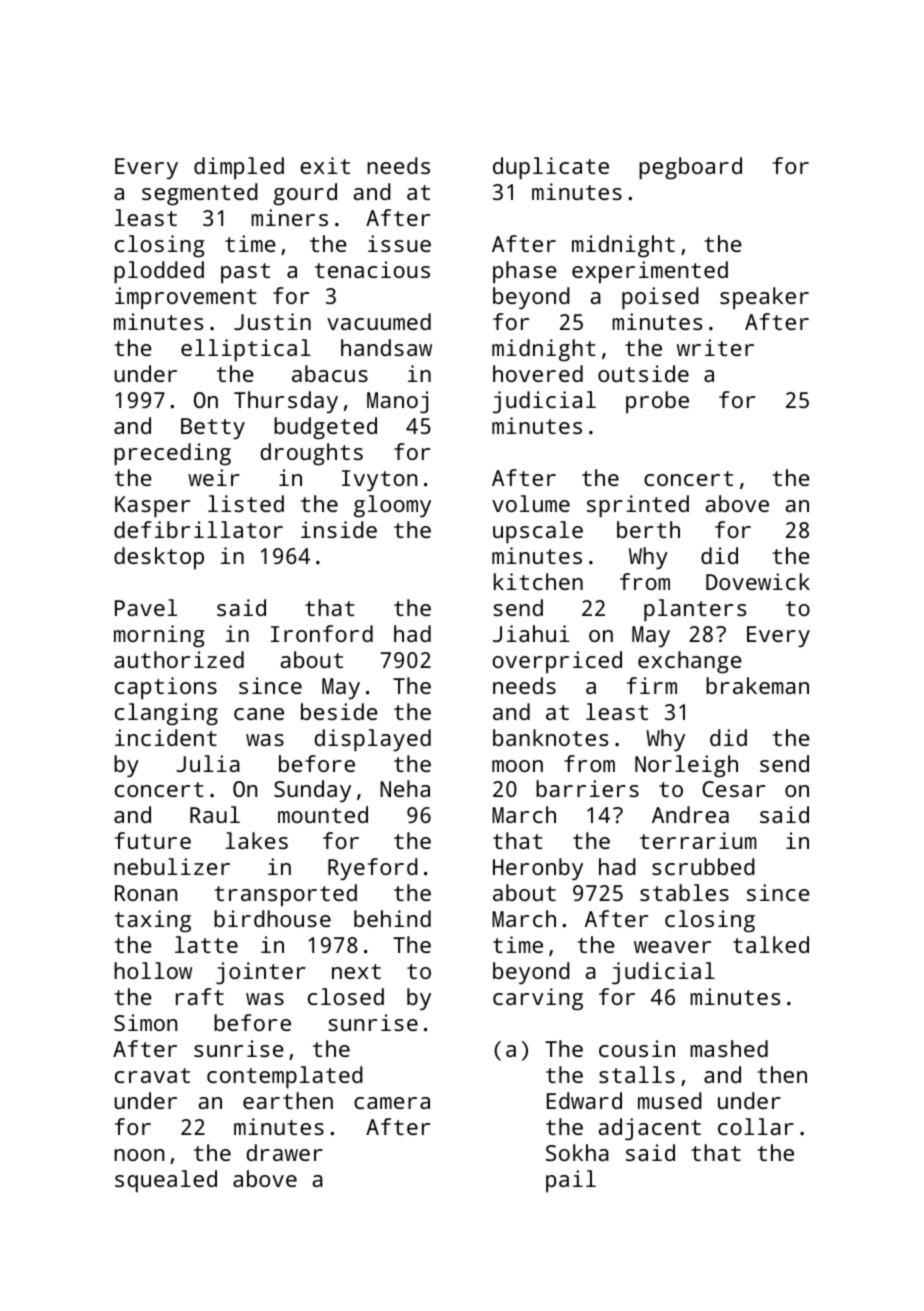  Describe the element at coordinates (756, 1126) in the page. I see `collar` at that location.
